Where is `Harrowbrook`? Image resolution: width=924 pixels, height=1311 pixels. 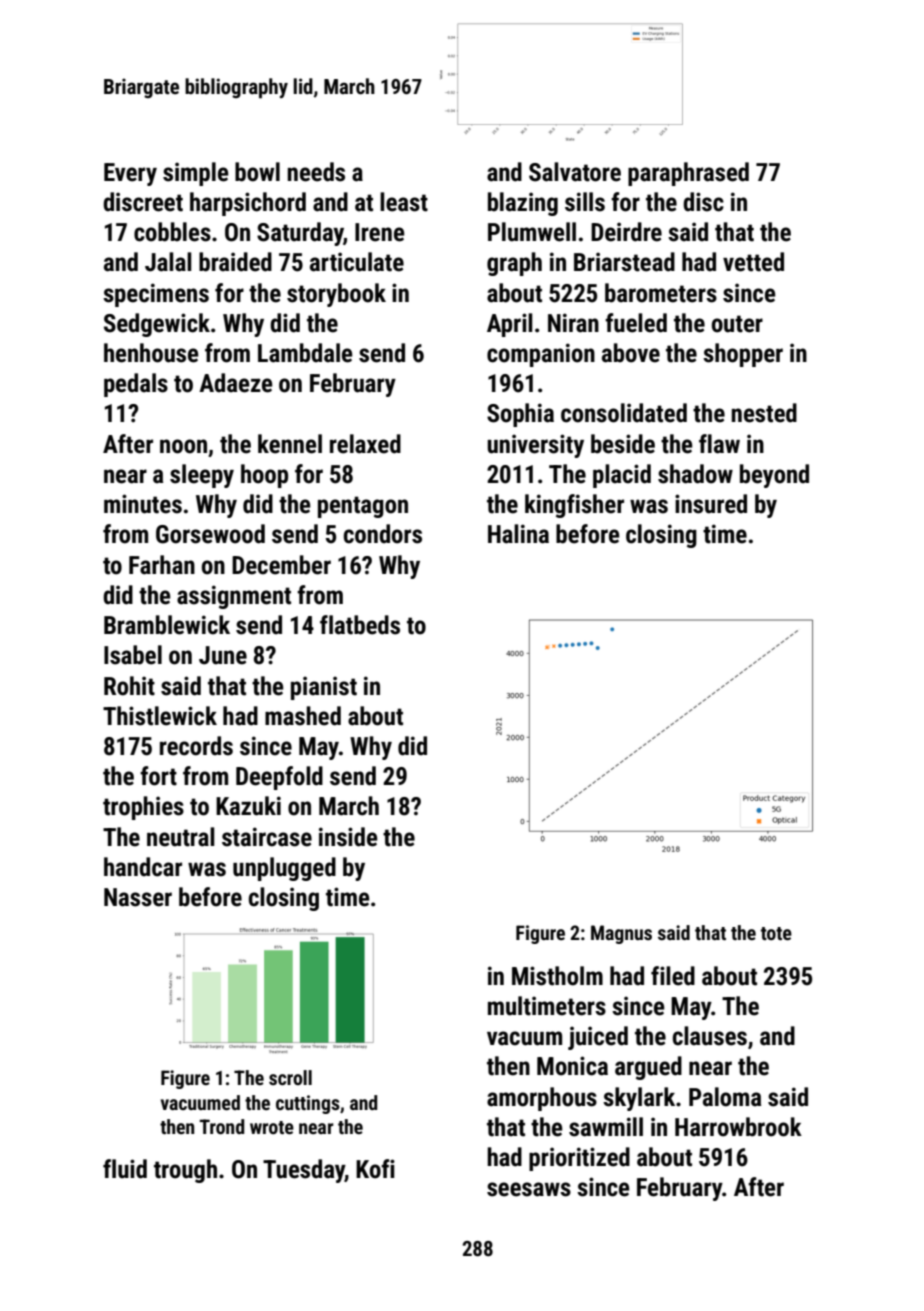 Harrowbrook is located at coordinates (738, 1127).
